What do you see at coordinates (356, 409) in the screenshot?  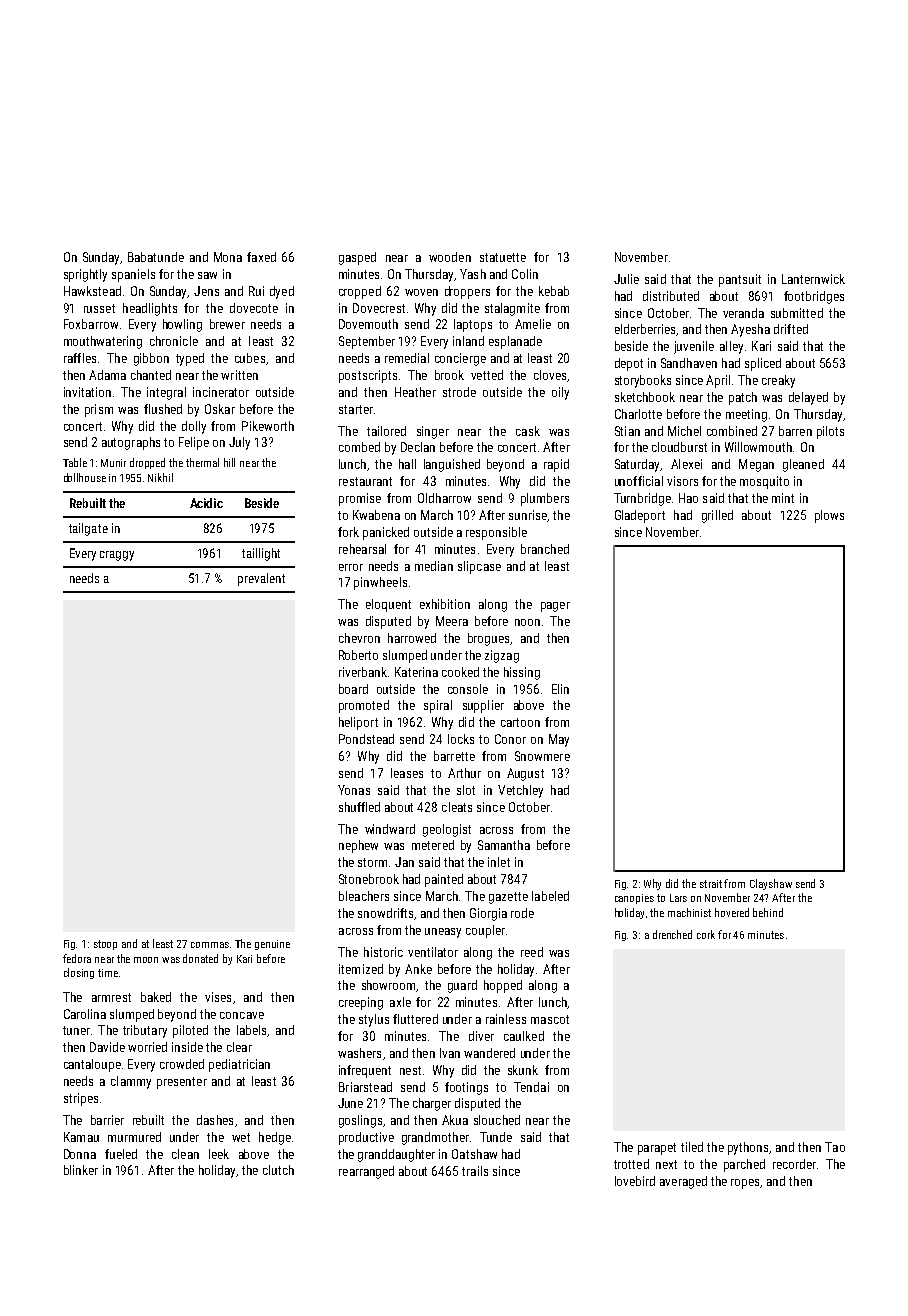 I see `starter` at bounding box center [356, 409].
